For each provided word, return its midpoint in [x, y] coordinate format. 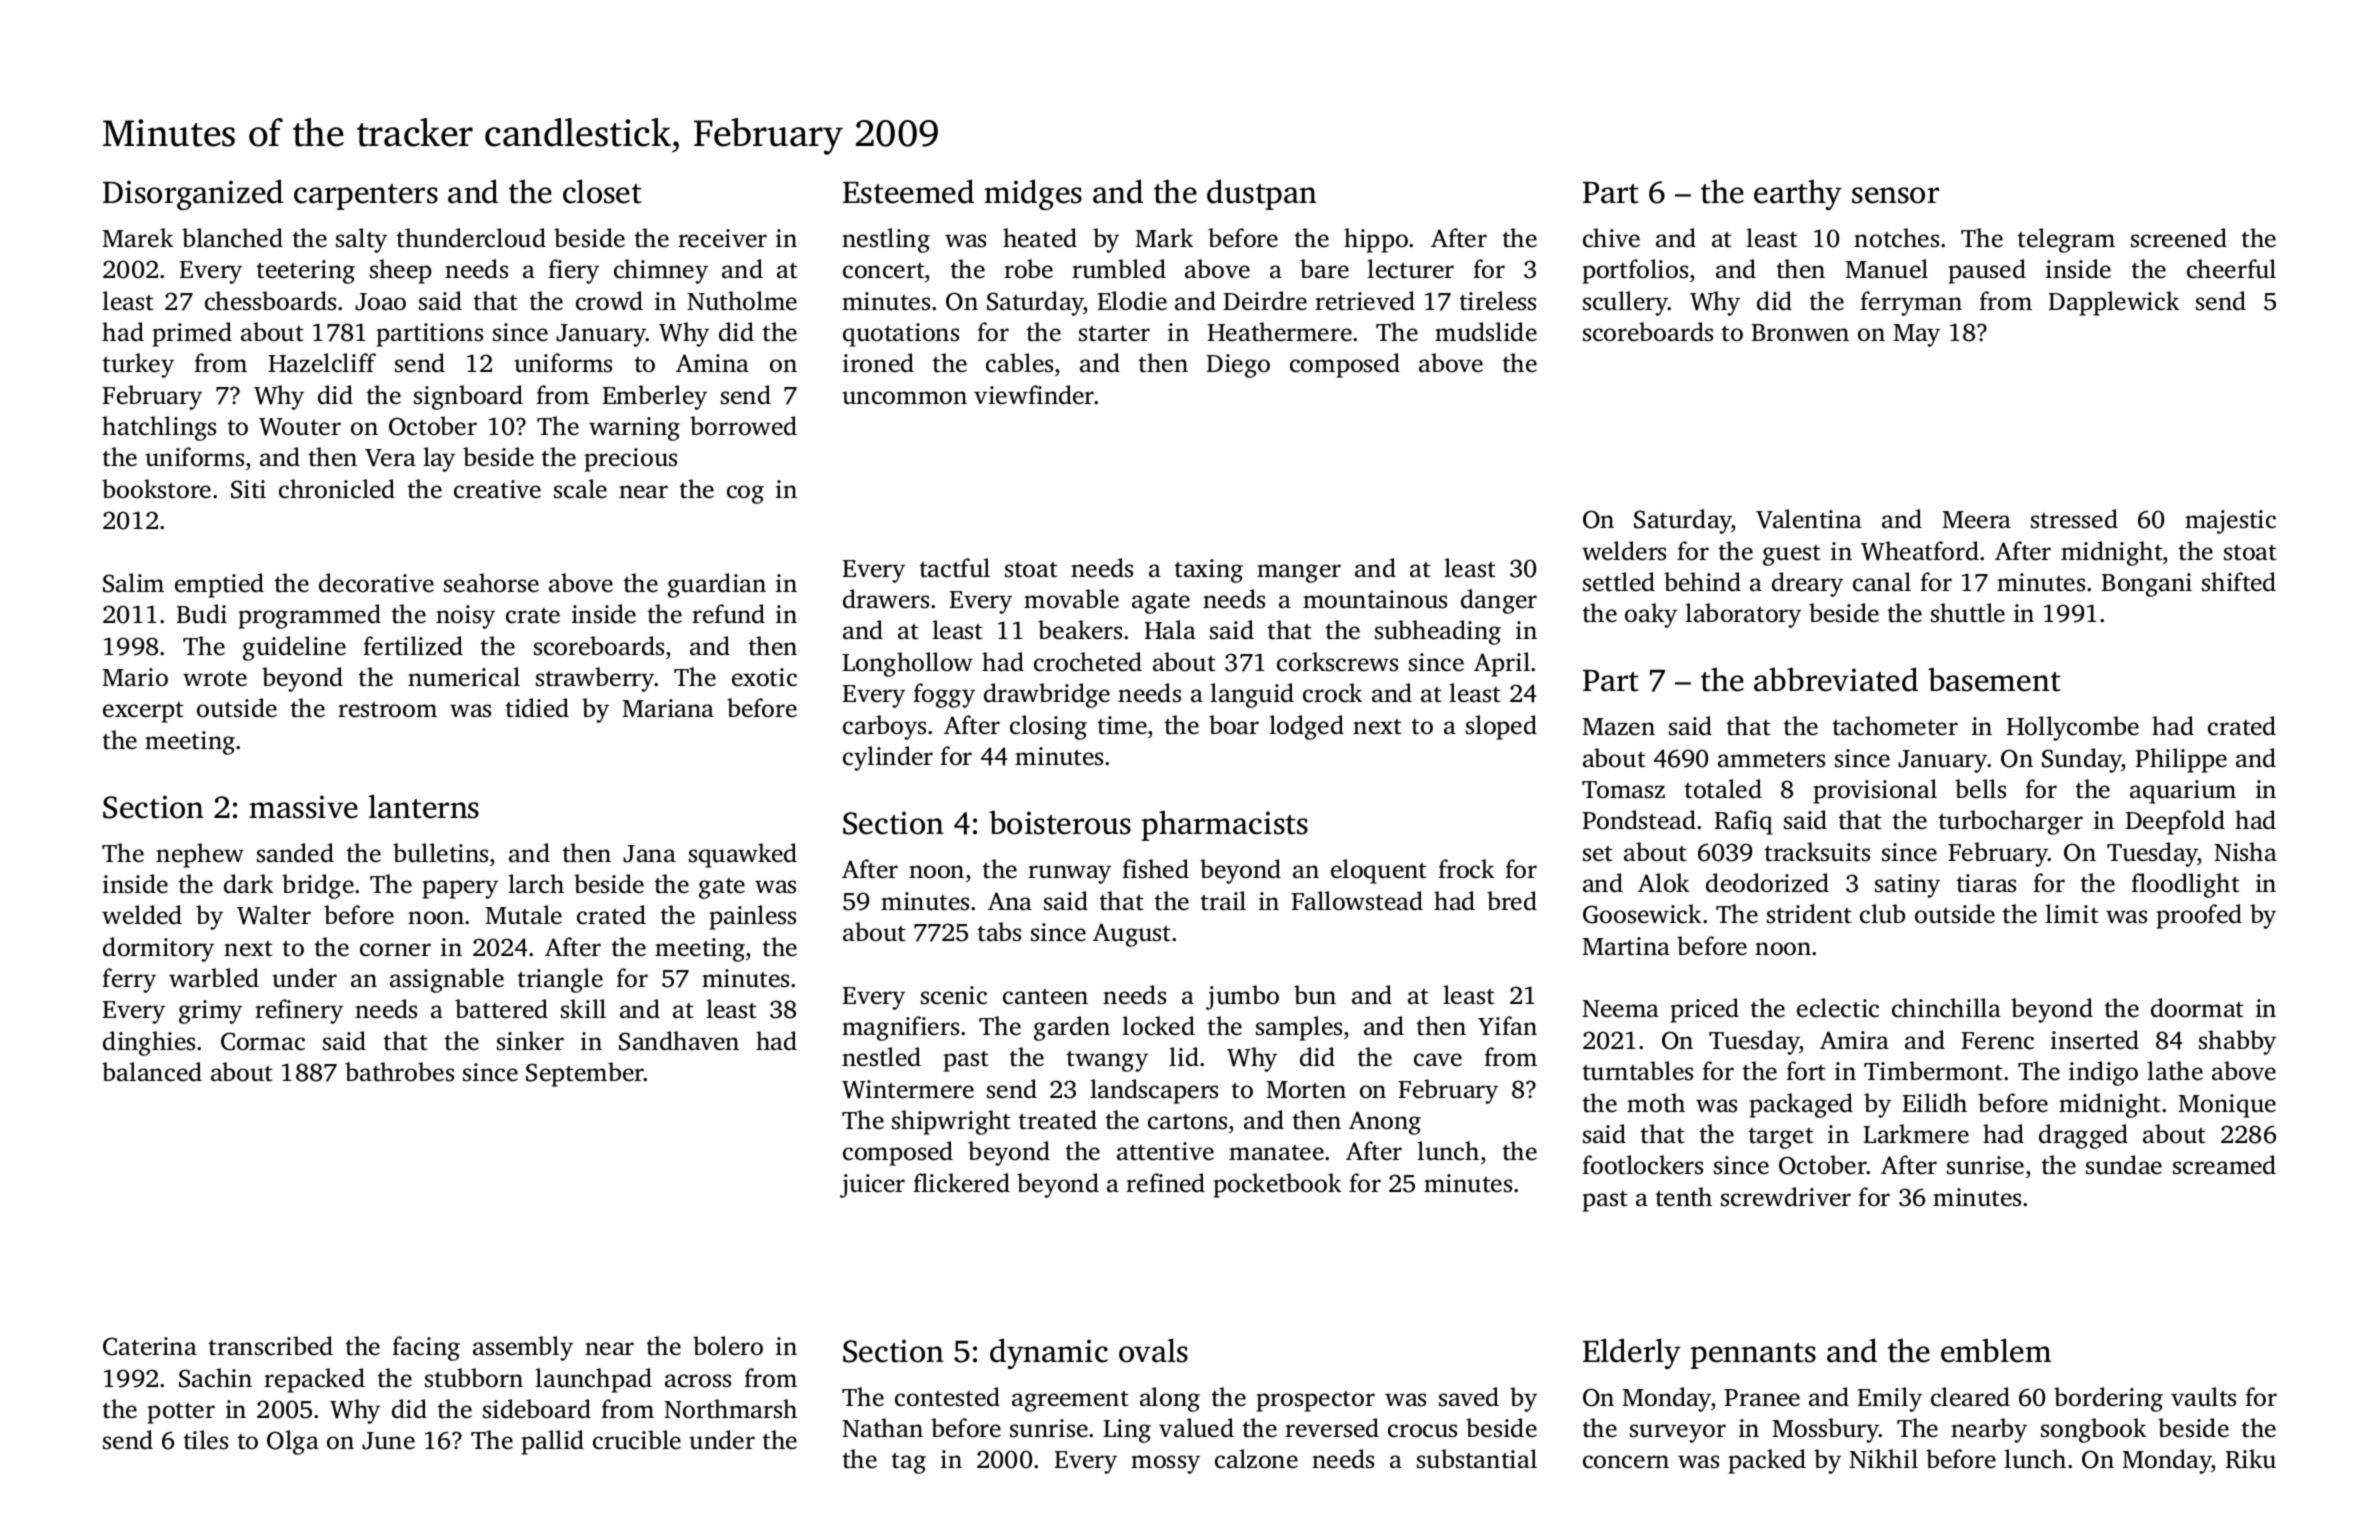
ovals [1153, 1350]
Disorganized [193, 194]
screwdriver [1786, 1197]
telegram [2066, 240]
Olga [293, 1442]
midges [1033, 194]
